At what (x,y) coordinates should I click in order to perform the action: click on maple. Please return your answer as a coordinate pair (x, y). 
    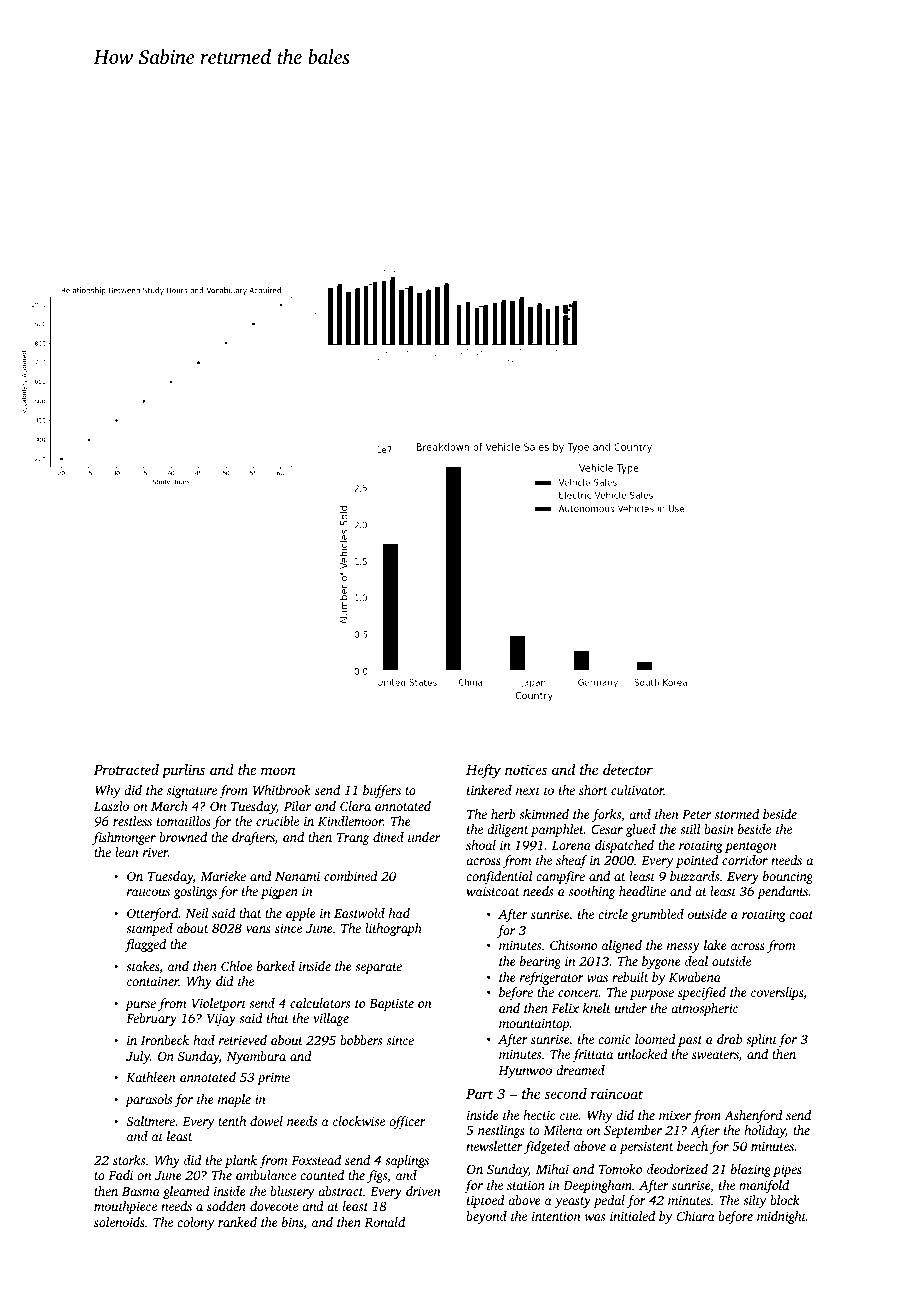
    Looking at the image, I should click on (234, 1100).
